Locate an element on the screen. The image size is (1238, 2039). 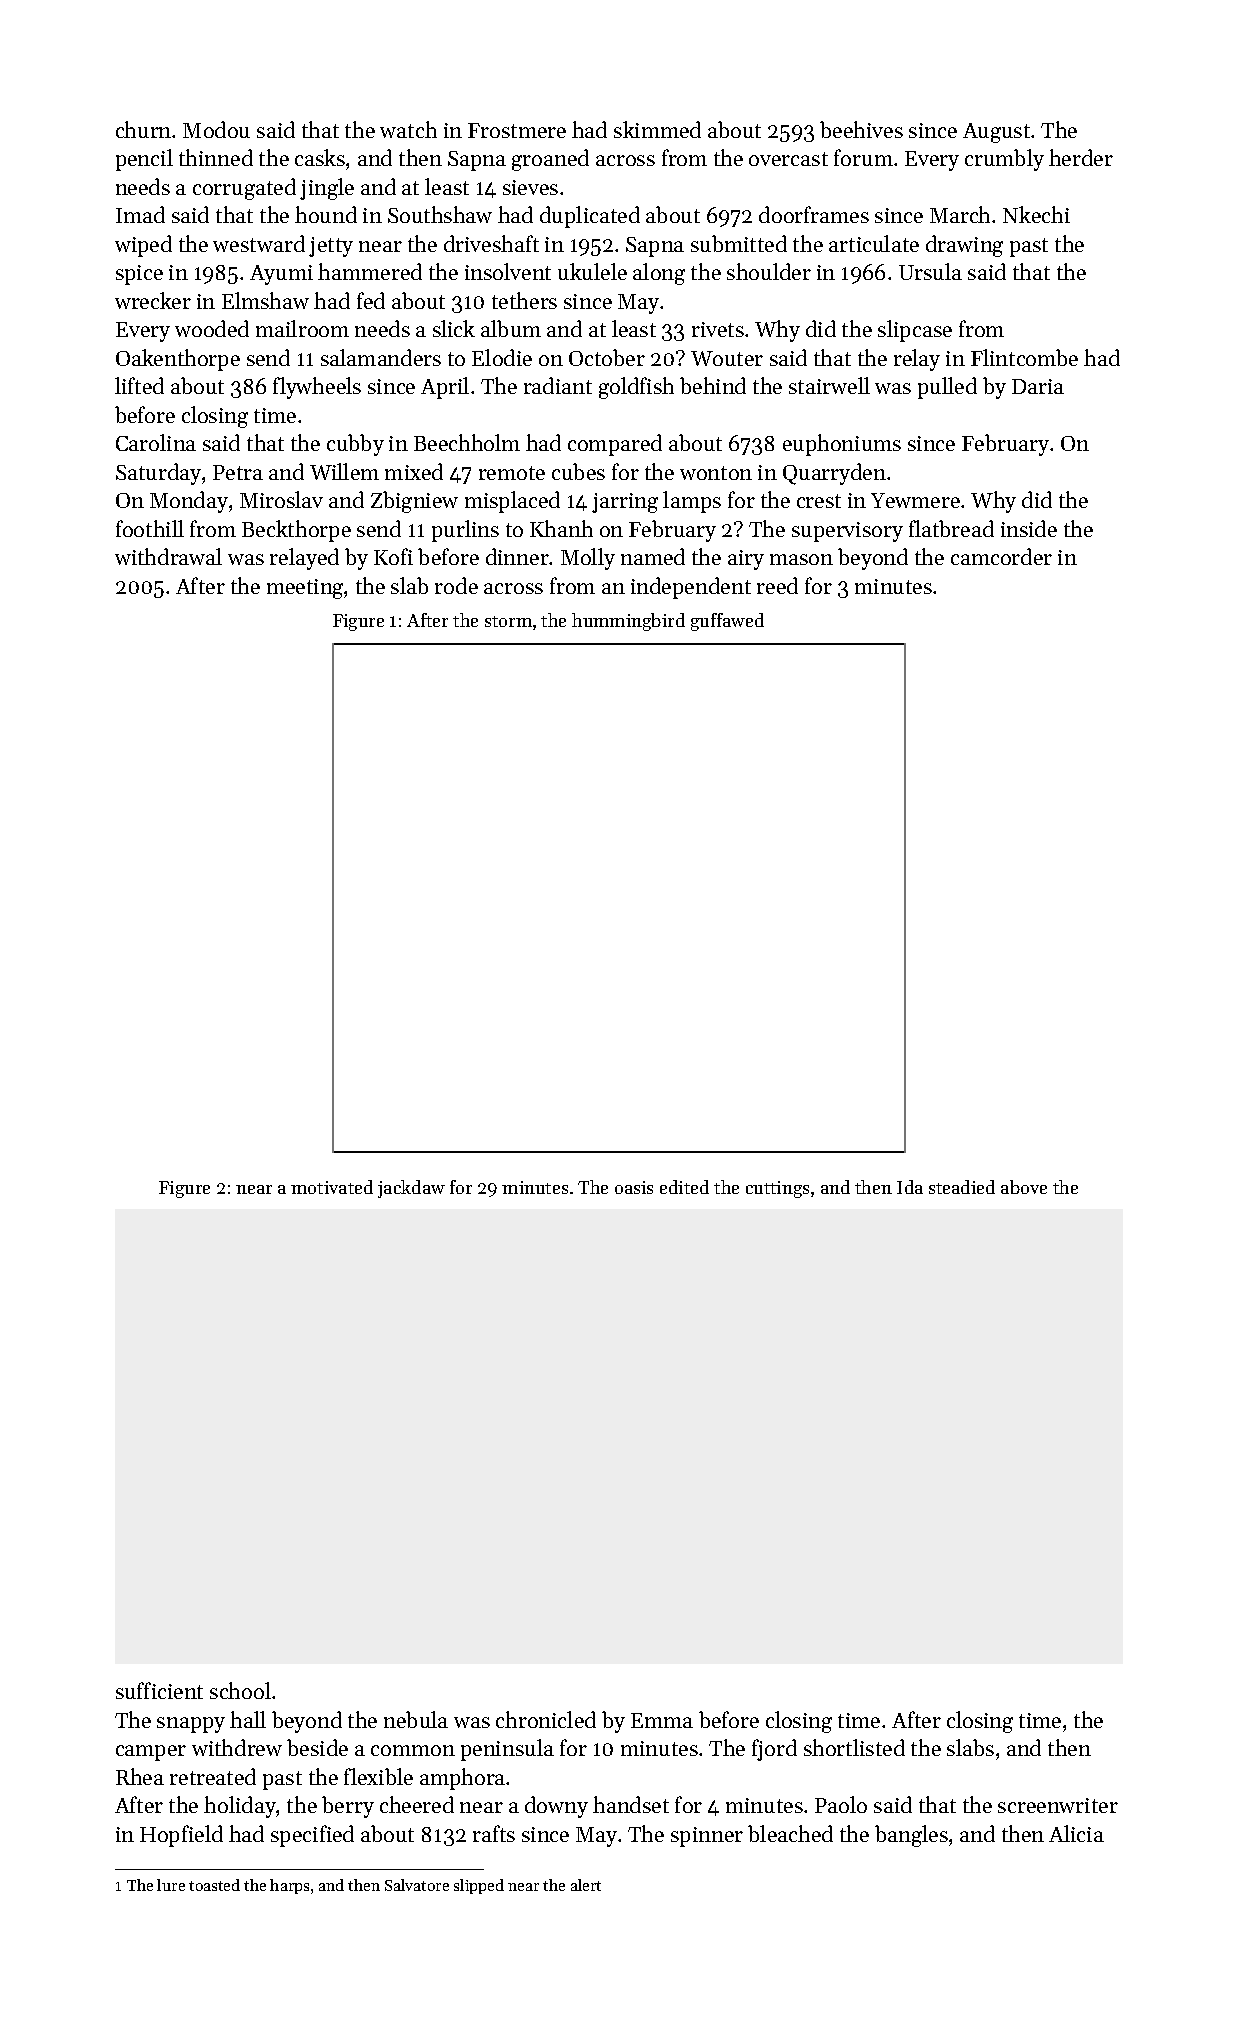
Alicia is located at coordinates (1076, 1833).
